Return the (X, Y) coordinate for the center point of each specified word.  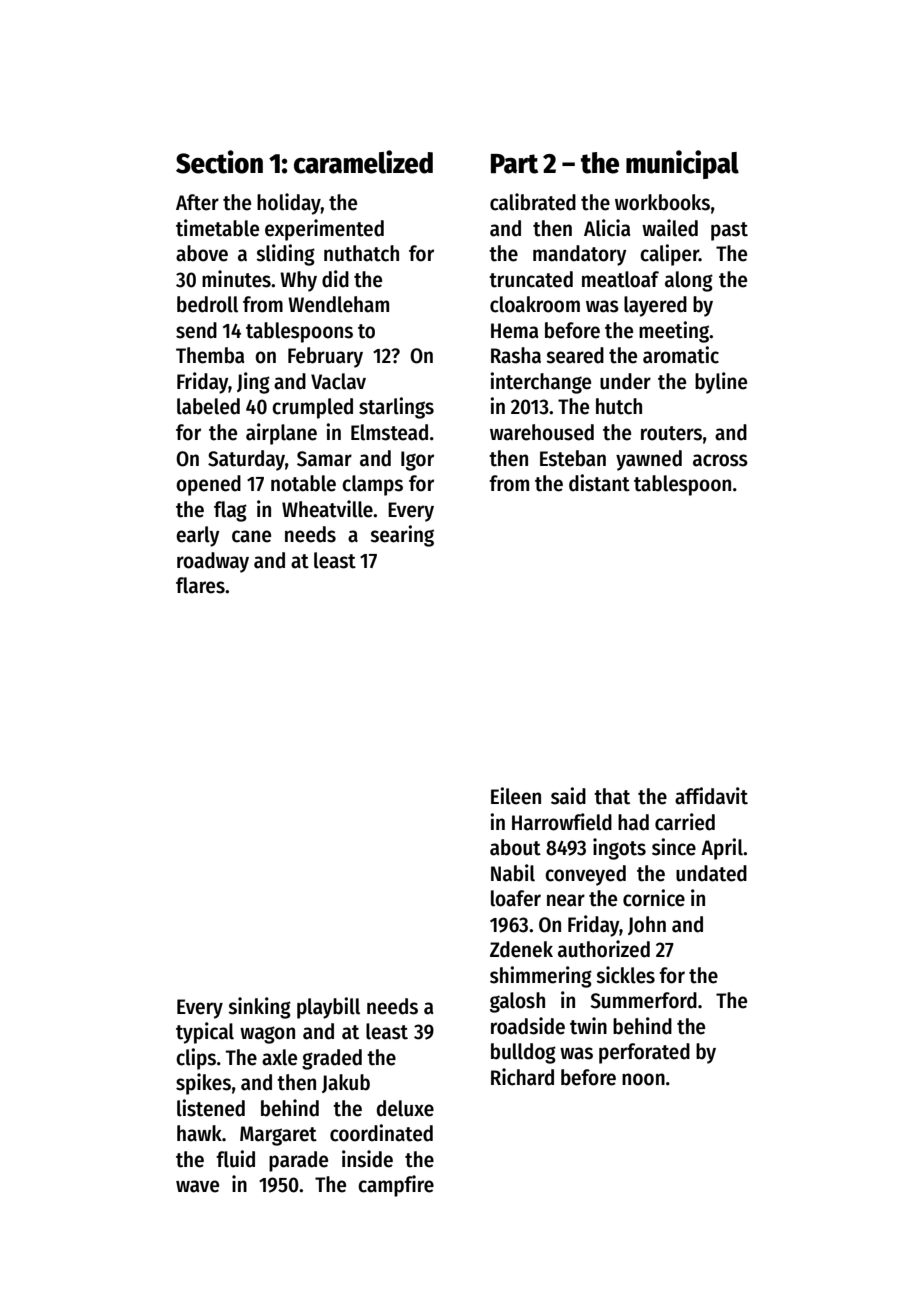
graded (332, 1059)
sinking (259, 1008)
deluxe (405, 1108)
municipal (682, 164)
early (198, 536)
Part (514, 164)
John (647, 925)
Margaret (278, 1136)
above (202, 253)
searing (402, 536)
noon (643, 1079)
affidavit (711, 796)
